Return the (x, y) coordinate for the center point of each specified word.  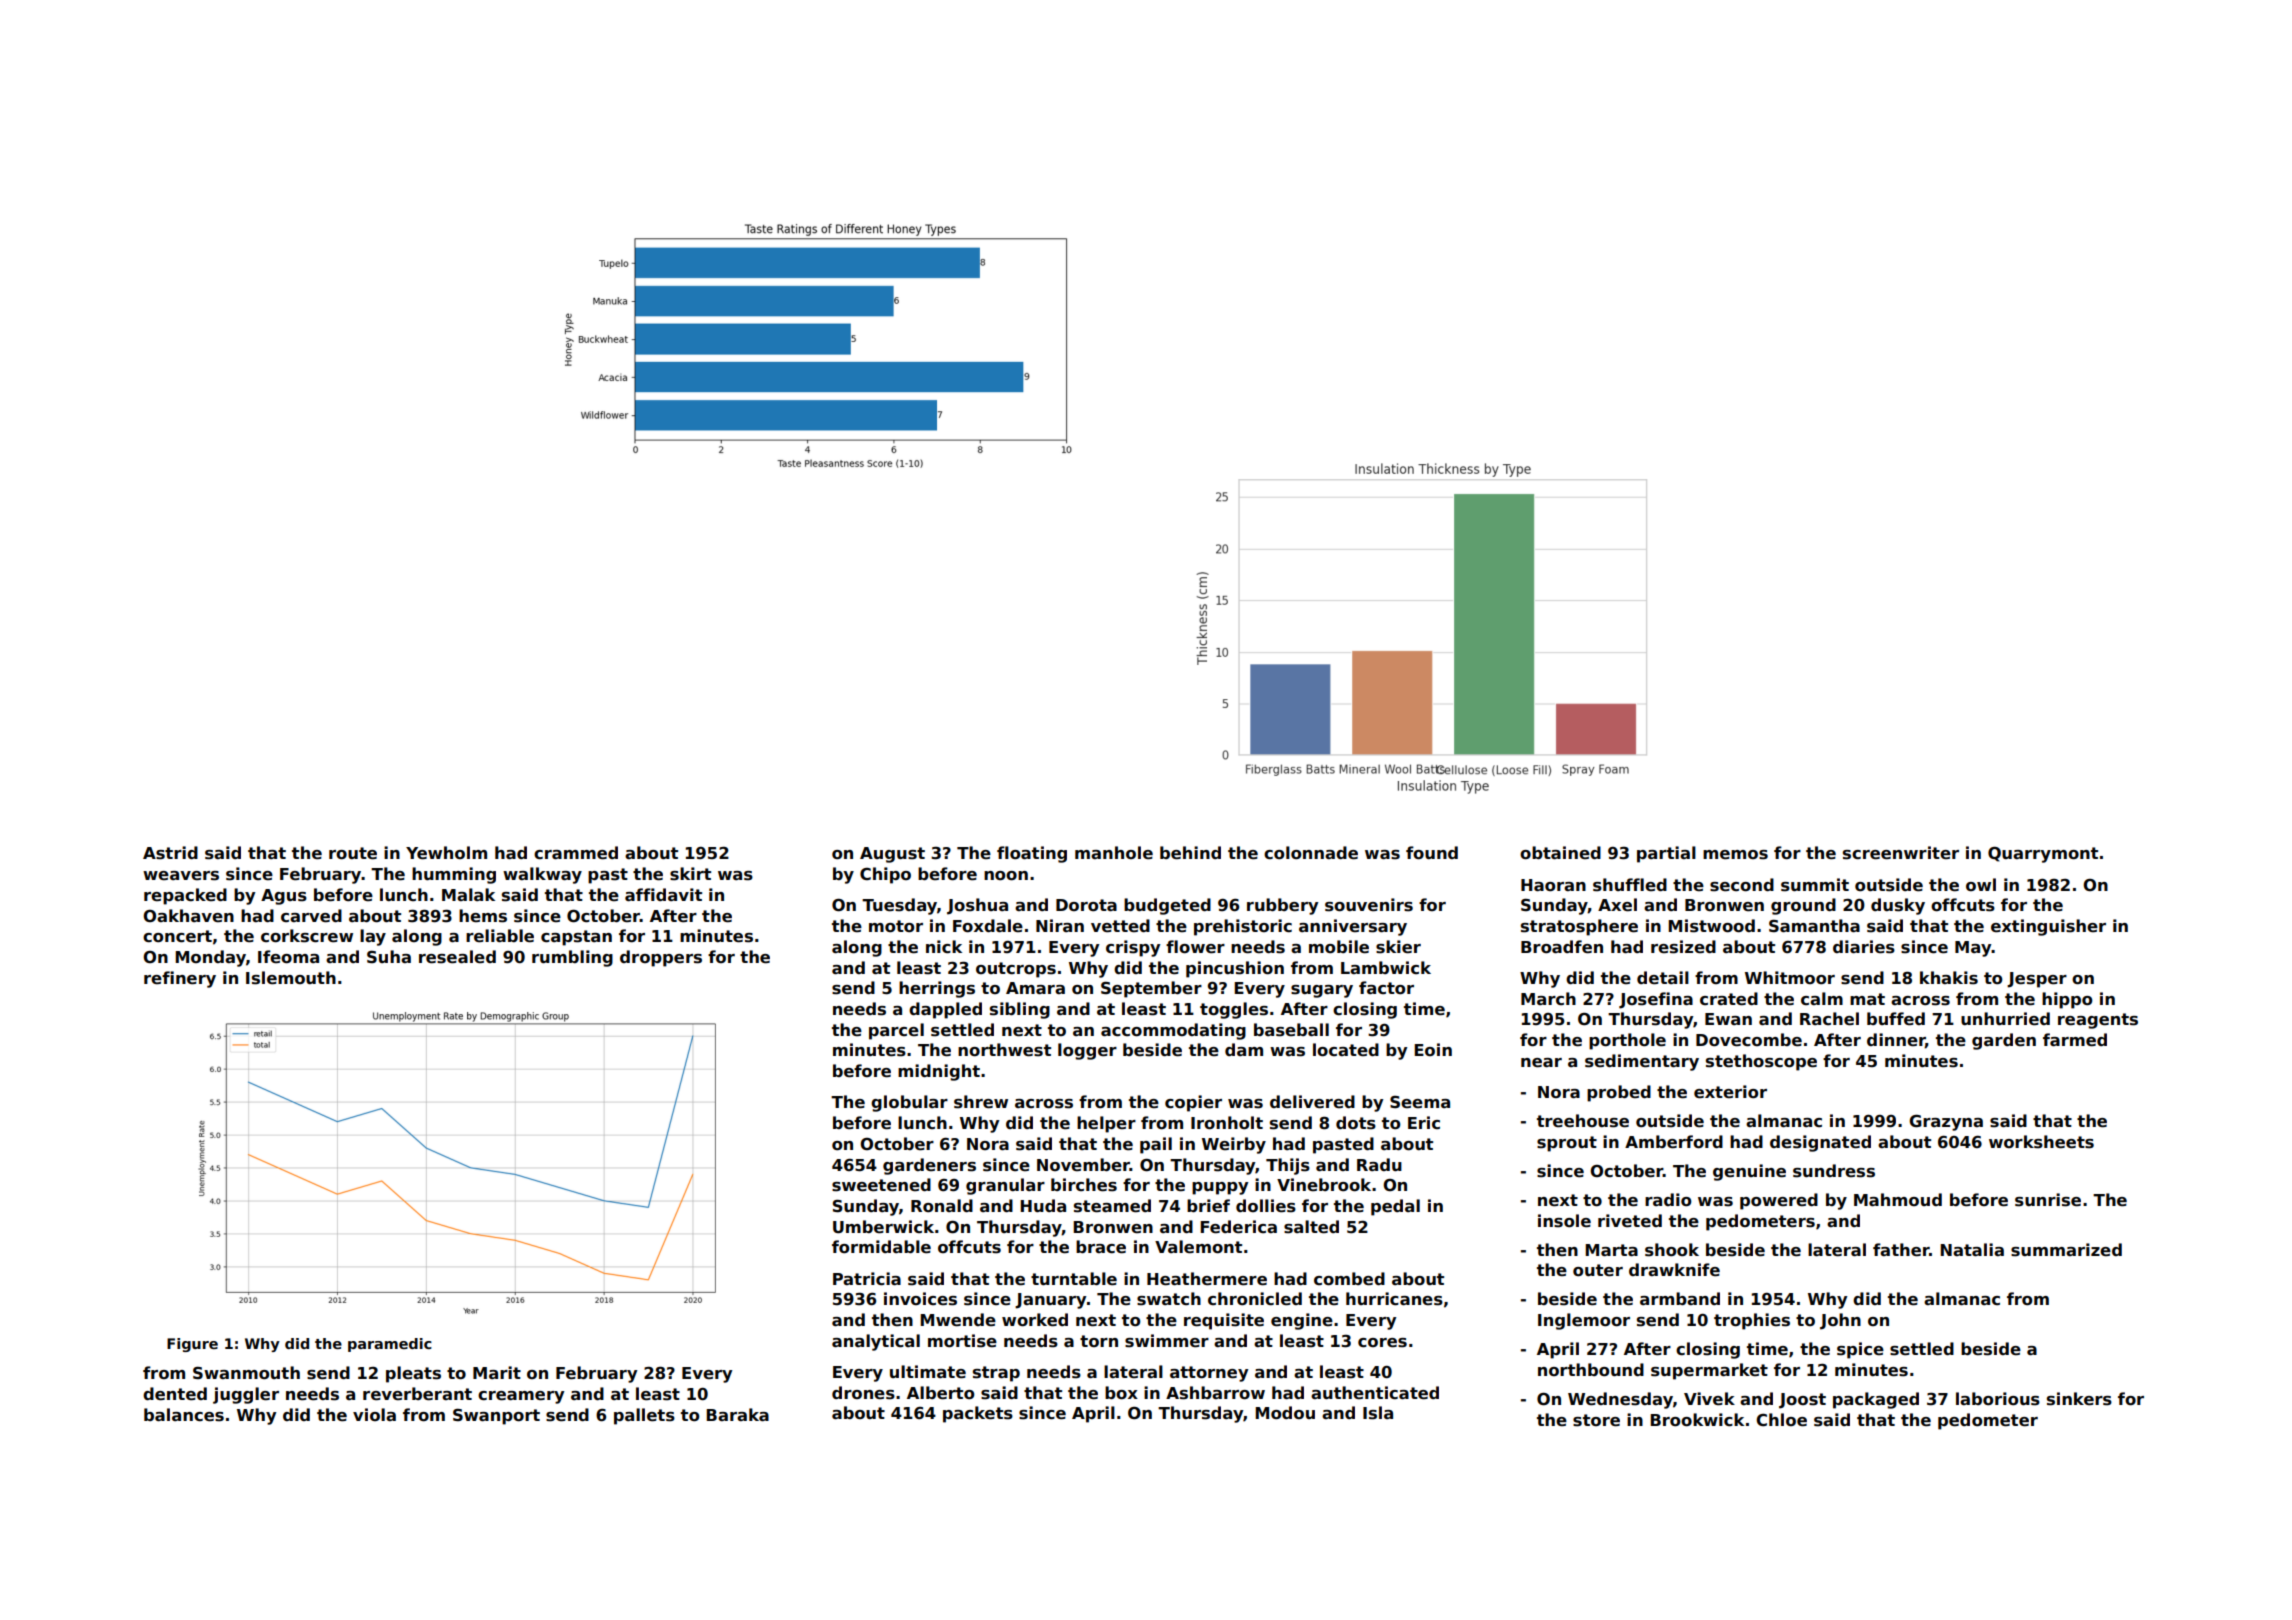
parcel (896, 1031)
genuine (1749, 1172)
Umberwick (883, 1227)
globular (909, 1103)
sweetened (881, 1185)
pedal (1395, 1207)
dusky (1898, 906)
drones (863, 1393)
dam (1244, 1049)
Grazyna (1946, 1122)
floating (1032, 854)
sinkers (2079, 1399)
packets (978, 1414)
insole (1564, 1221)
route (353, 853)
